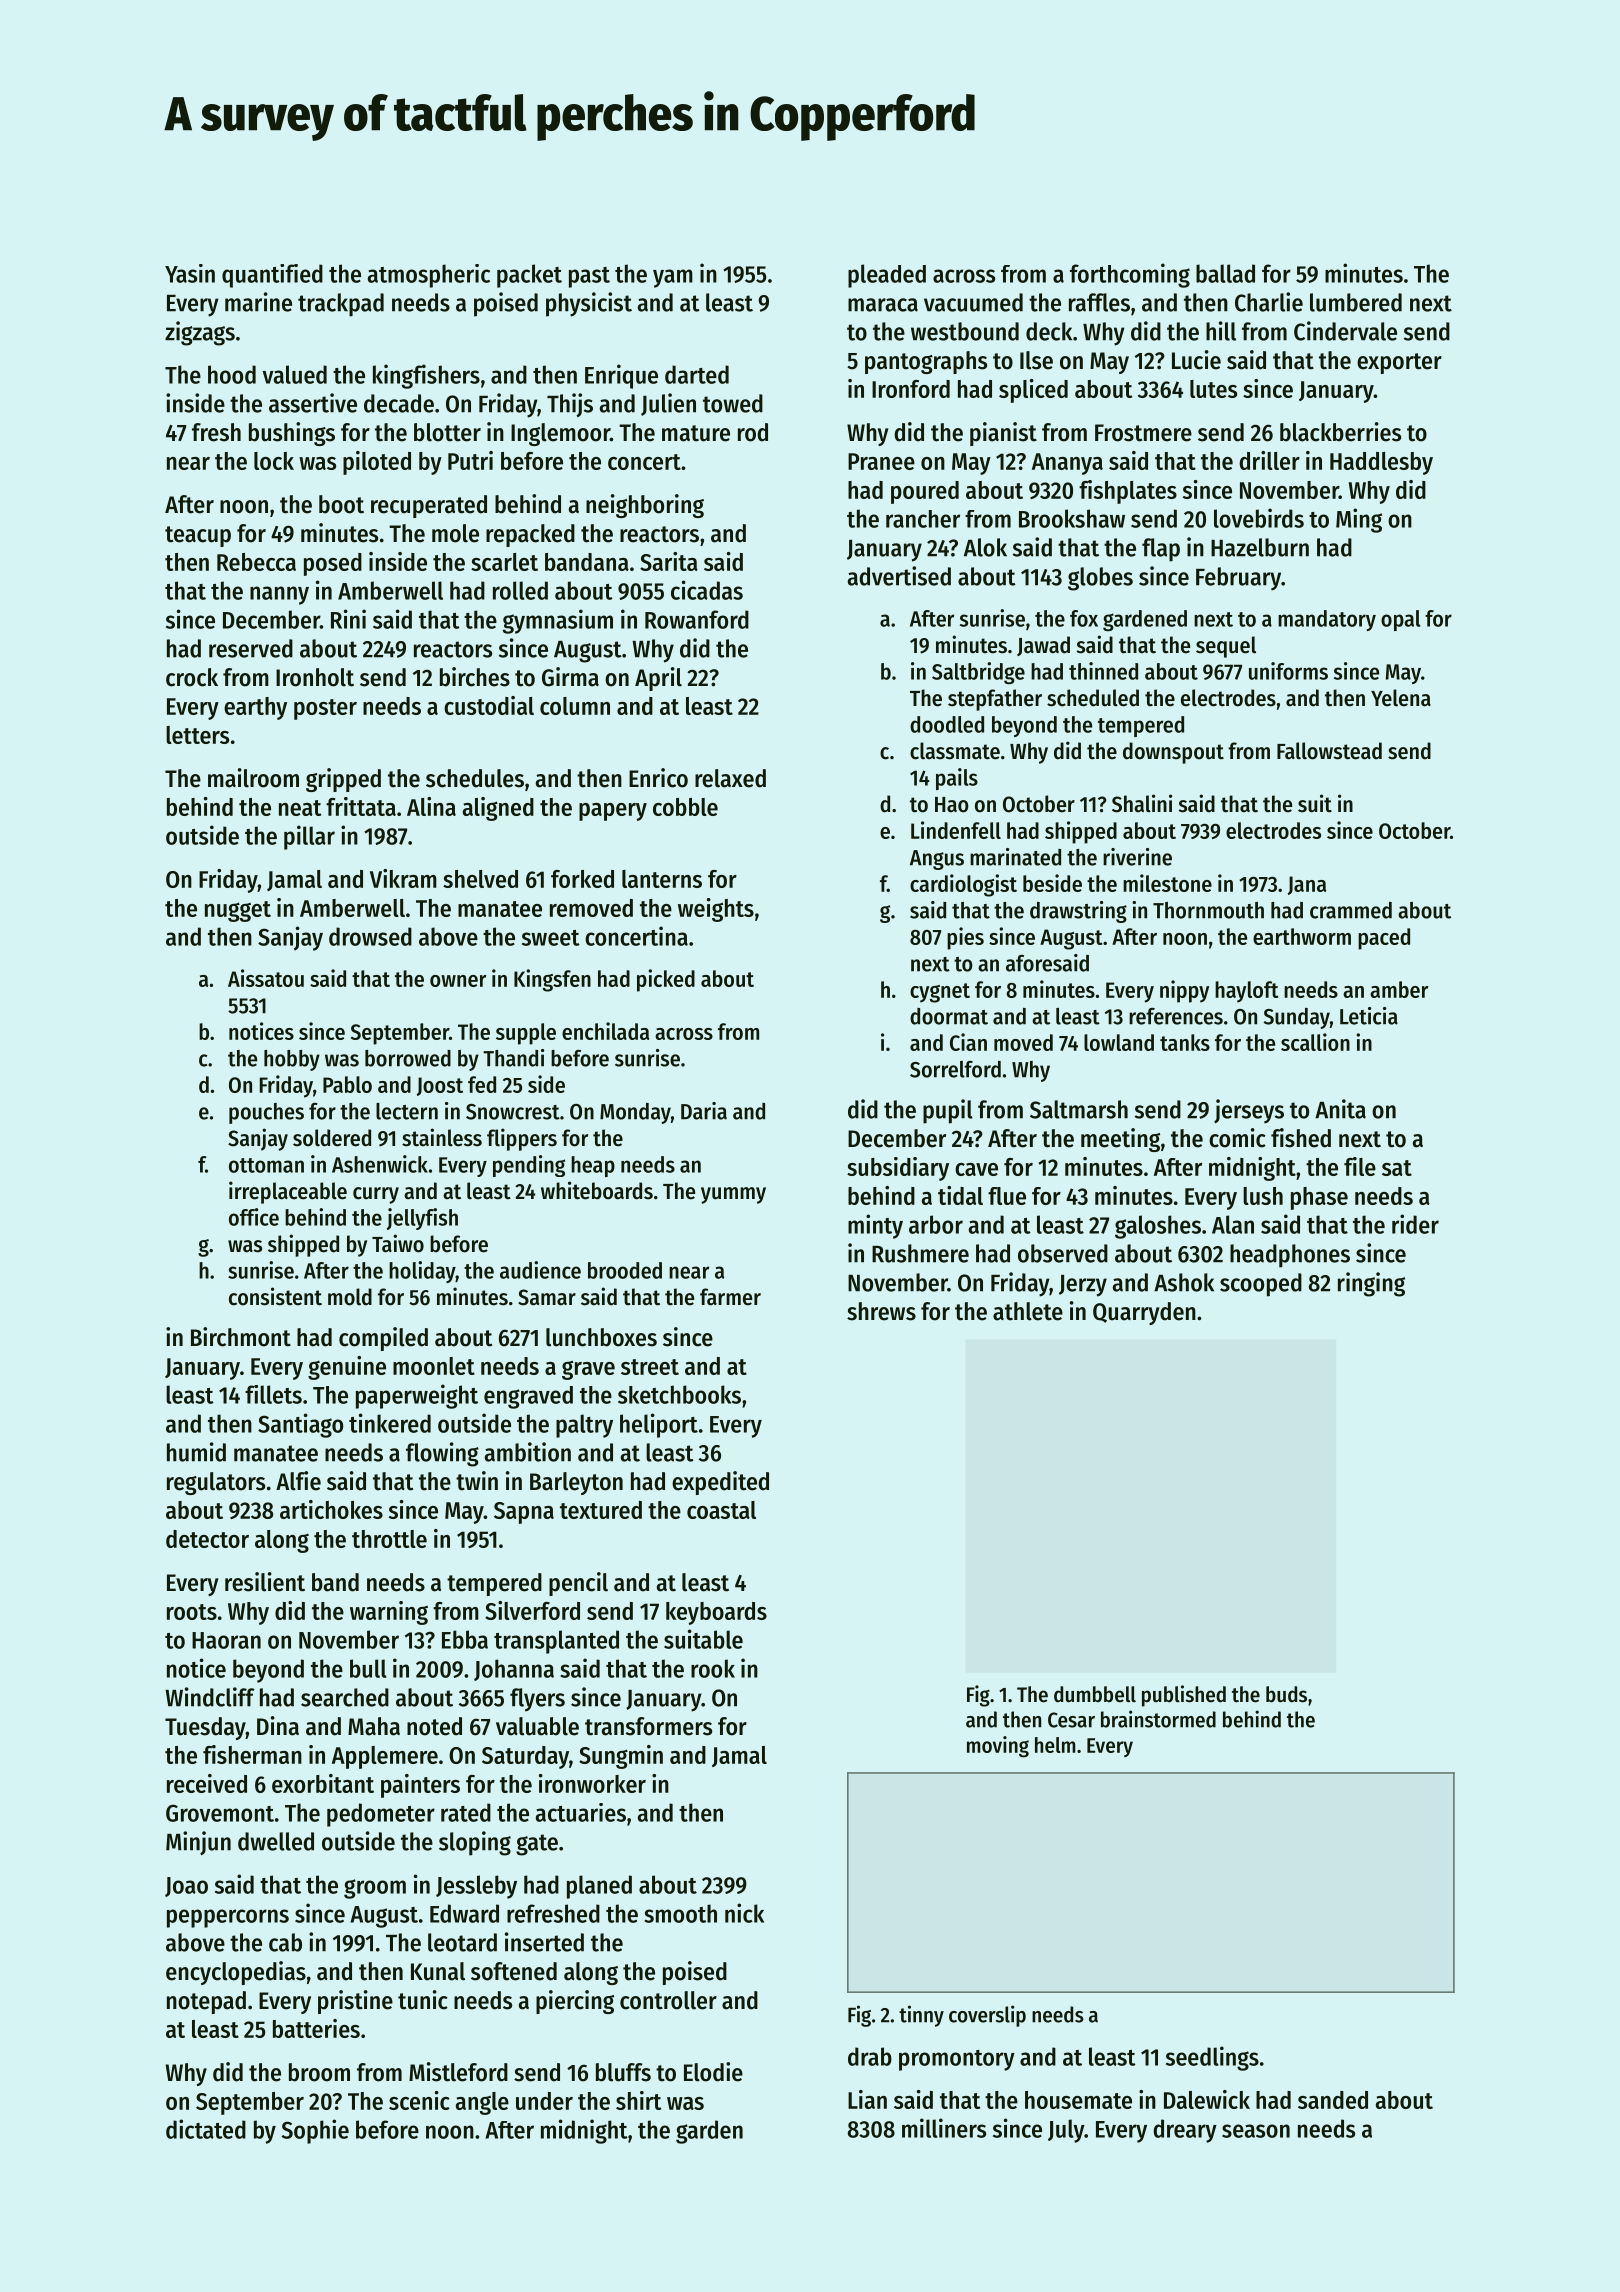 The image size is (1620, 2292). What do you see at coordinates (867, 2099) in the image?
I see `Lian` at bounding box center [867, 2099].
